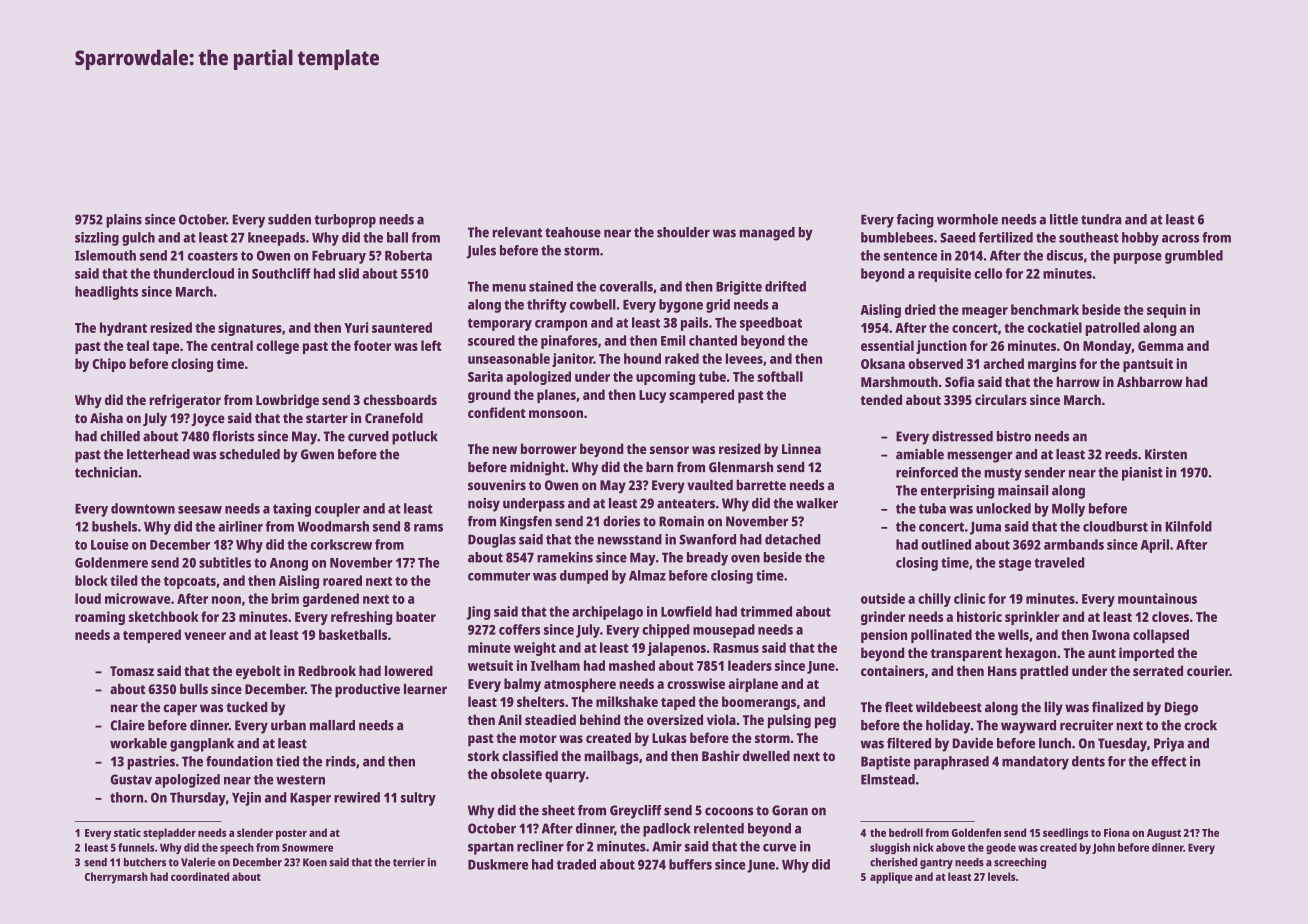  Describe the element at coordinates (537, 468) in the page. I see `midnight` at that location.
